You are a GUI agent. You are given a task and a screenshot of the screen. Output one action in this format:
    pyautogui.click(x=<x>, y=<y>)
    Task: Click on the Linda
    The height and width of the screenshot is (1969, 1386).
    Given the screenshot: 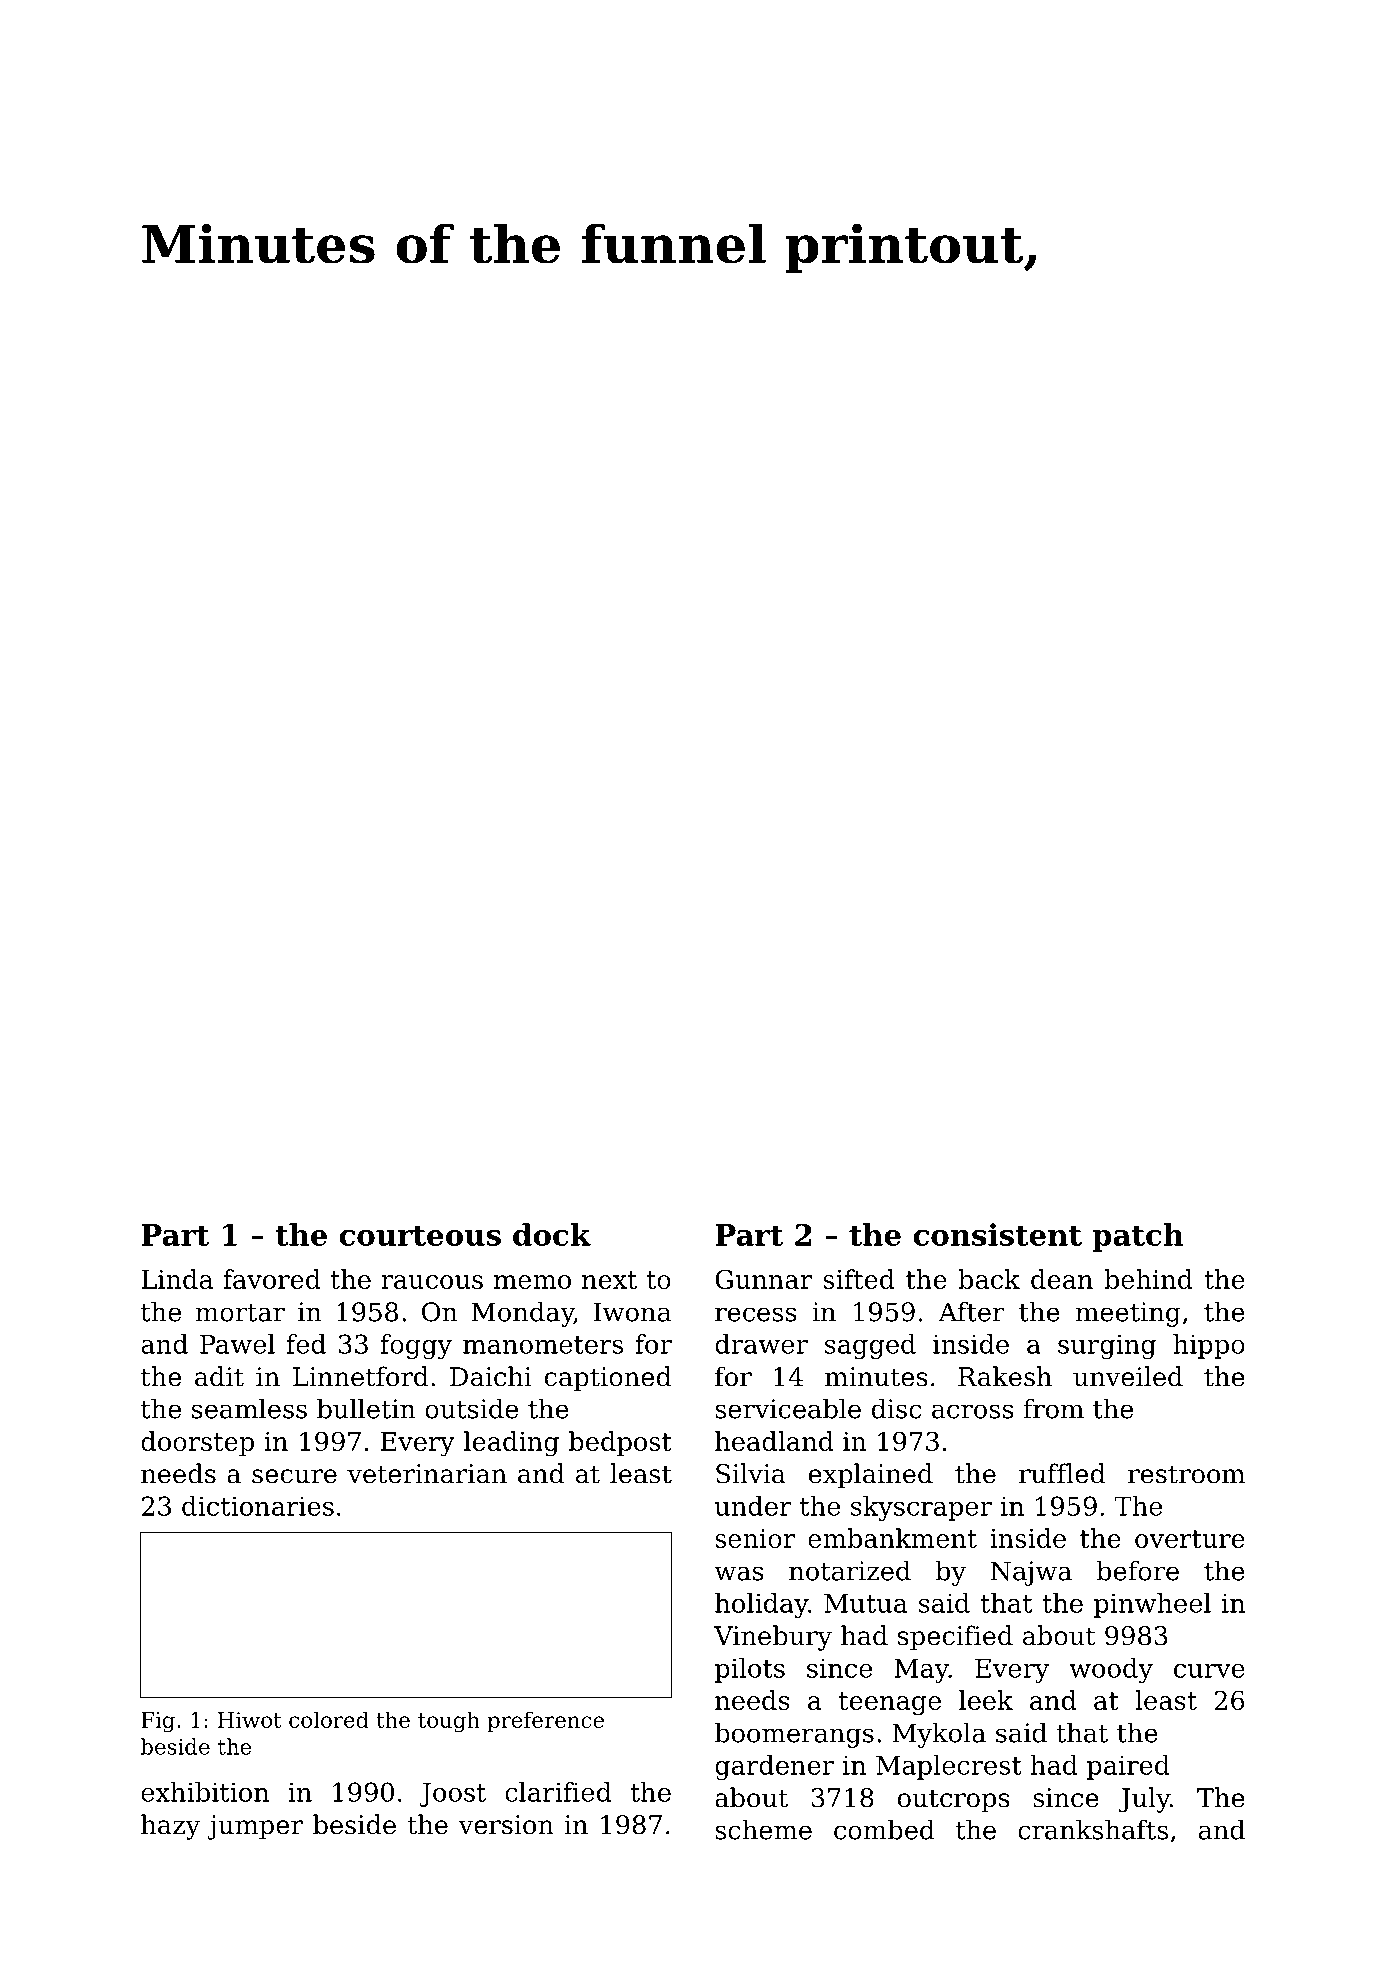 What is the action you would take?
    pyautogui.click(x=177, y=1279)
